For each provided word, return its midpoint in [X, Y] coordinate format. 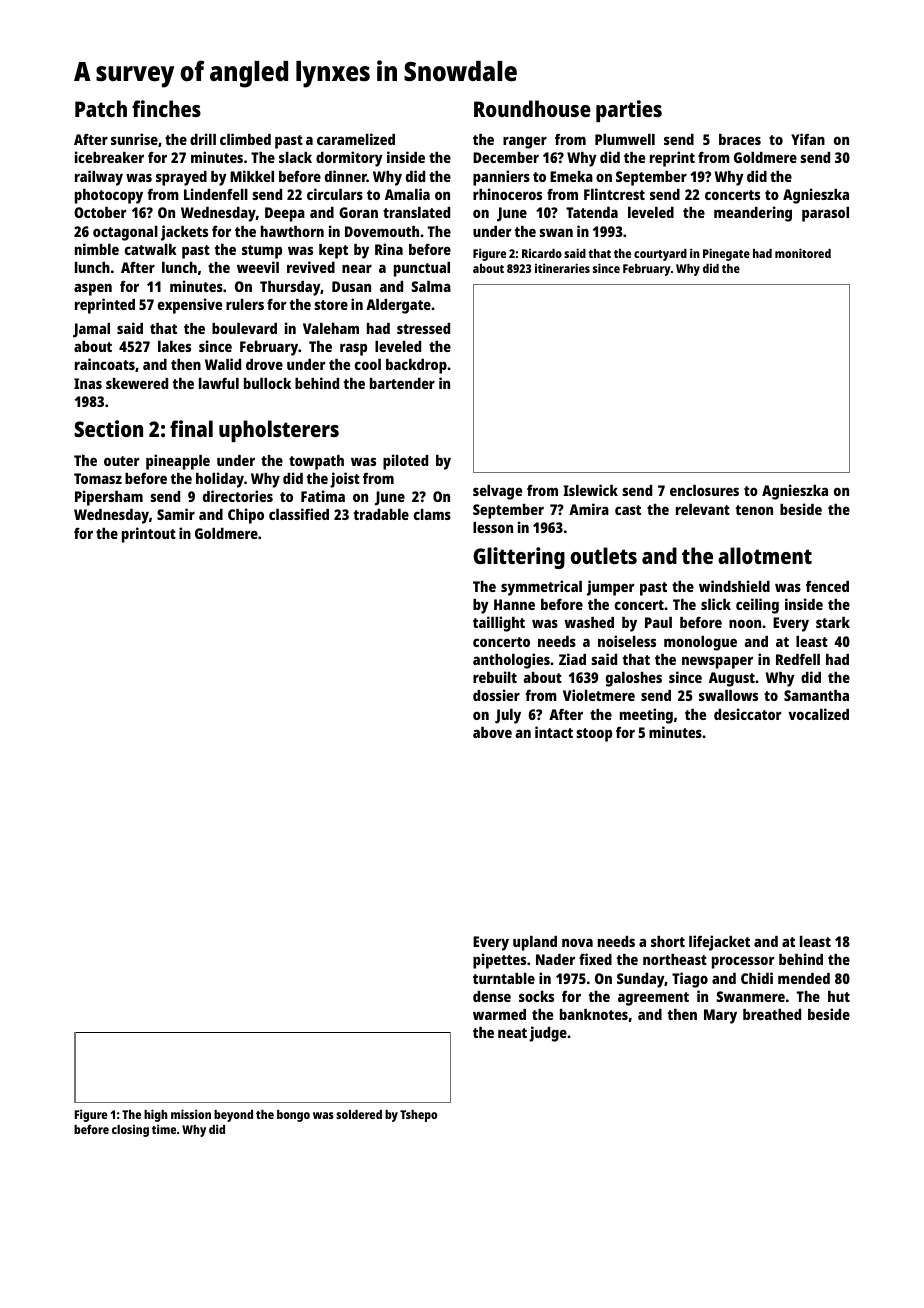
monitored [803, 253]
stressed [423, 328]
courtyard [660, 255]
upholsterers [279, 431]
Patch [101, 108]
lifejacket [719, 943]
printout [149, 535]
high [156, 1115]
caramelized [356, 139]
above [492, 732]
